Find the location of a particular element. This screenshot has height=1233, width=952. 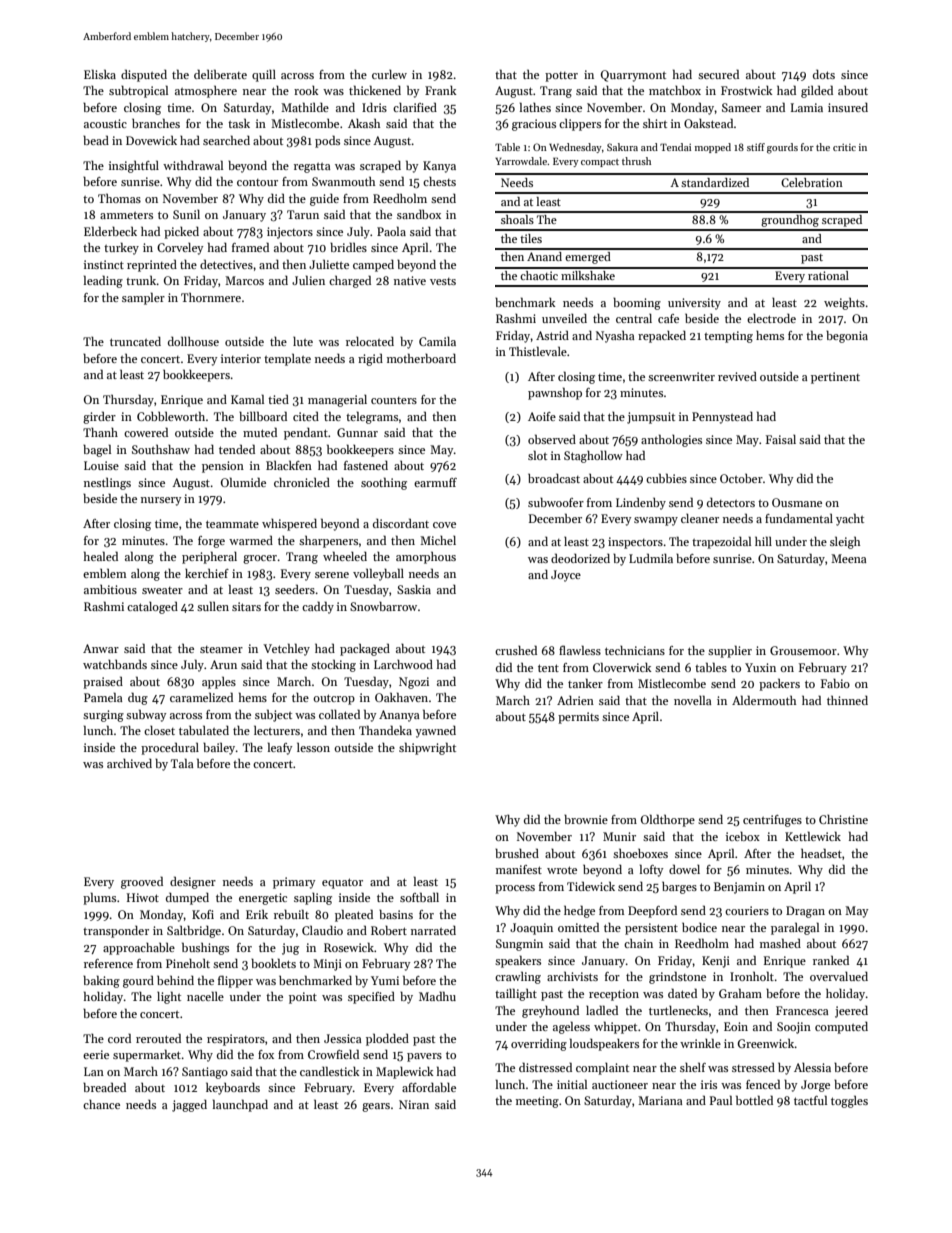

secured is located at coordinates (718, 74).
